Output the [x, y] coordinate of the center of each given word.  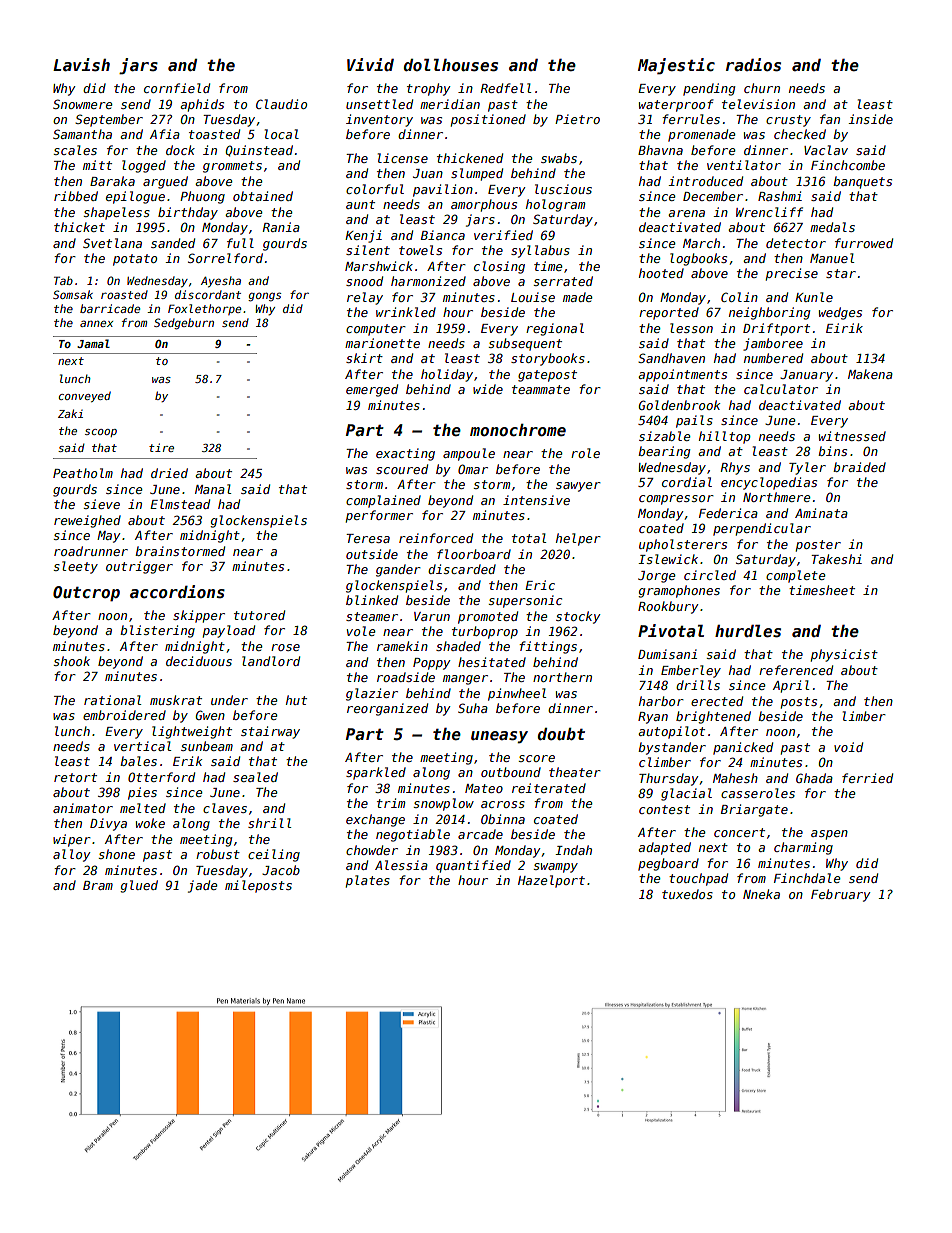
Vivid [370, 64]
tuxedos [687, 894]
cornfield [177, 88]
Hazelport [551, 881]
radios [753, 65]
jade [202, 886]
